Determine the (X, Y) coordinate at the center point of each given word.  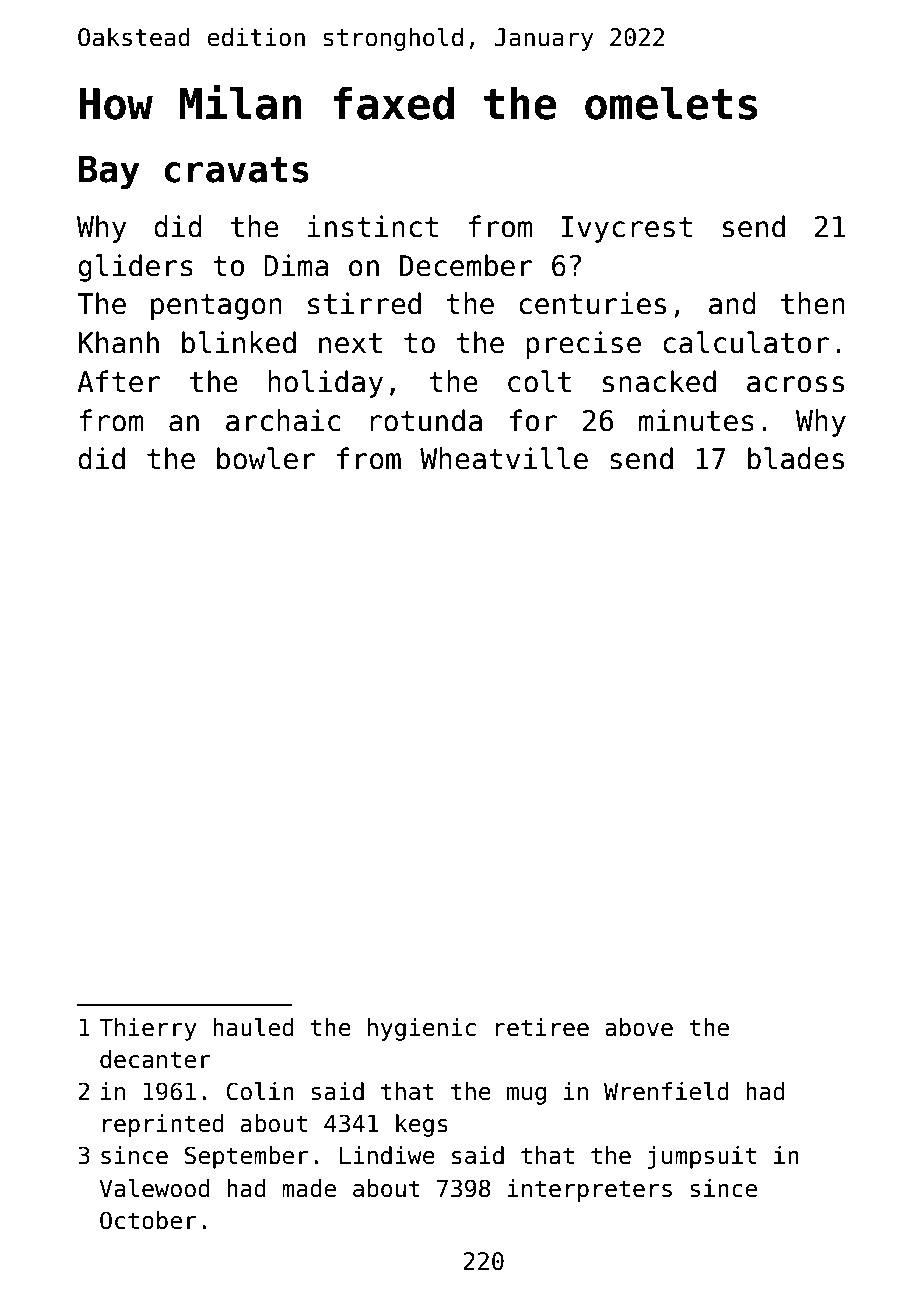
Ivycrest (627, 229)
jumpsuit (702, 1157)
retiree (542, 1027)
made (309, 1188)
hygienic (422, 1029)
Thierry (148, 1029)
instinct (372, 226)
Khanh (119, 342)
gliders (135, 268)
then (813, 303)
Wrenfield (666, 1091)
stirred (364, 303)
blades (796, 458)
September (247, 1157)
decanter (155, 1059)
